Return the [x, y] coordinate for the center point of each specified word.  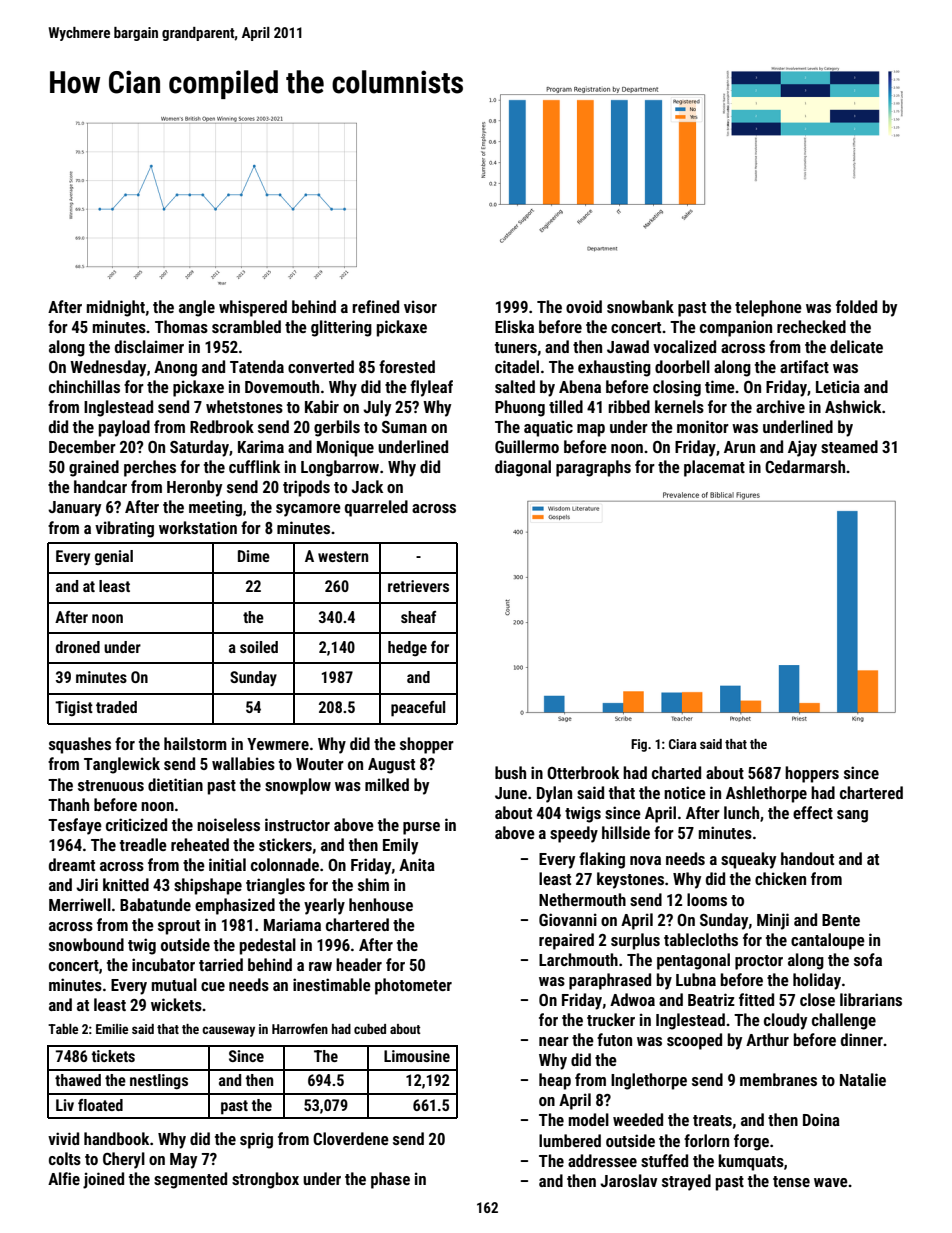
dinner [862, 1039]
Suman [404, 427]
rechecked [811, 326]
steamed [849, 446]
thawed [78, 1080]
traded [116, 707]
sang [852, 816]
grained [94, 468]
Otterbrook [583, 772]
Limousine [417, 1056]
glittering [341, 328]
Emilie [112, 1029]
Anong [175, 369]
